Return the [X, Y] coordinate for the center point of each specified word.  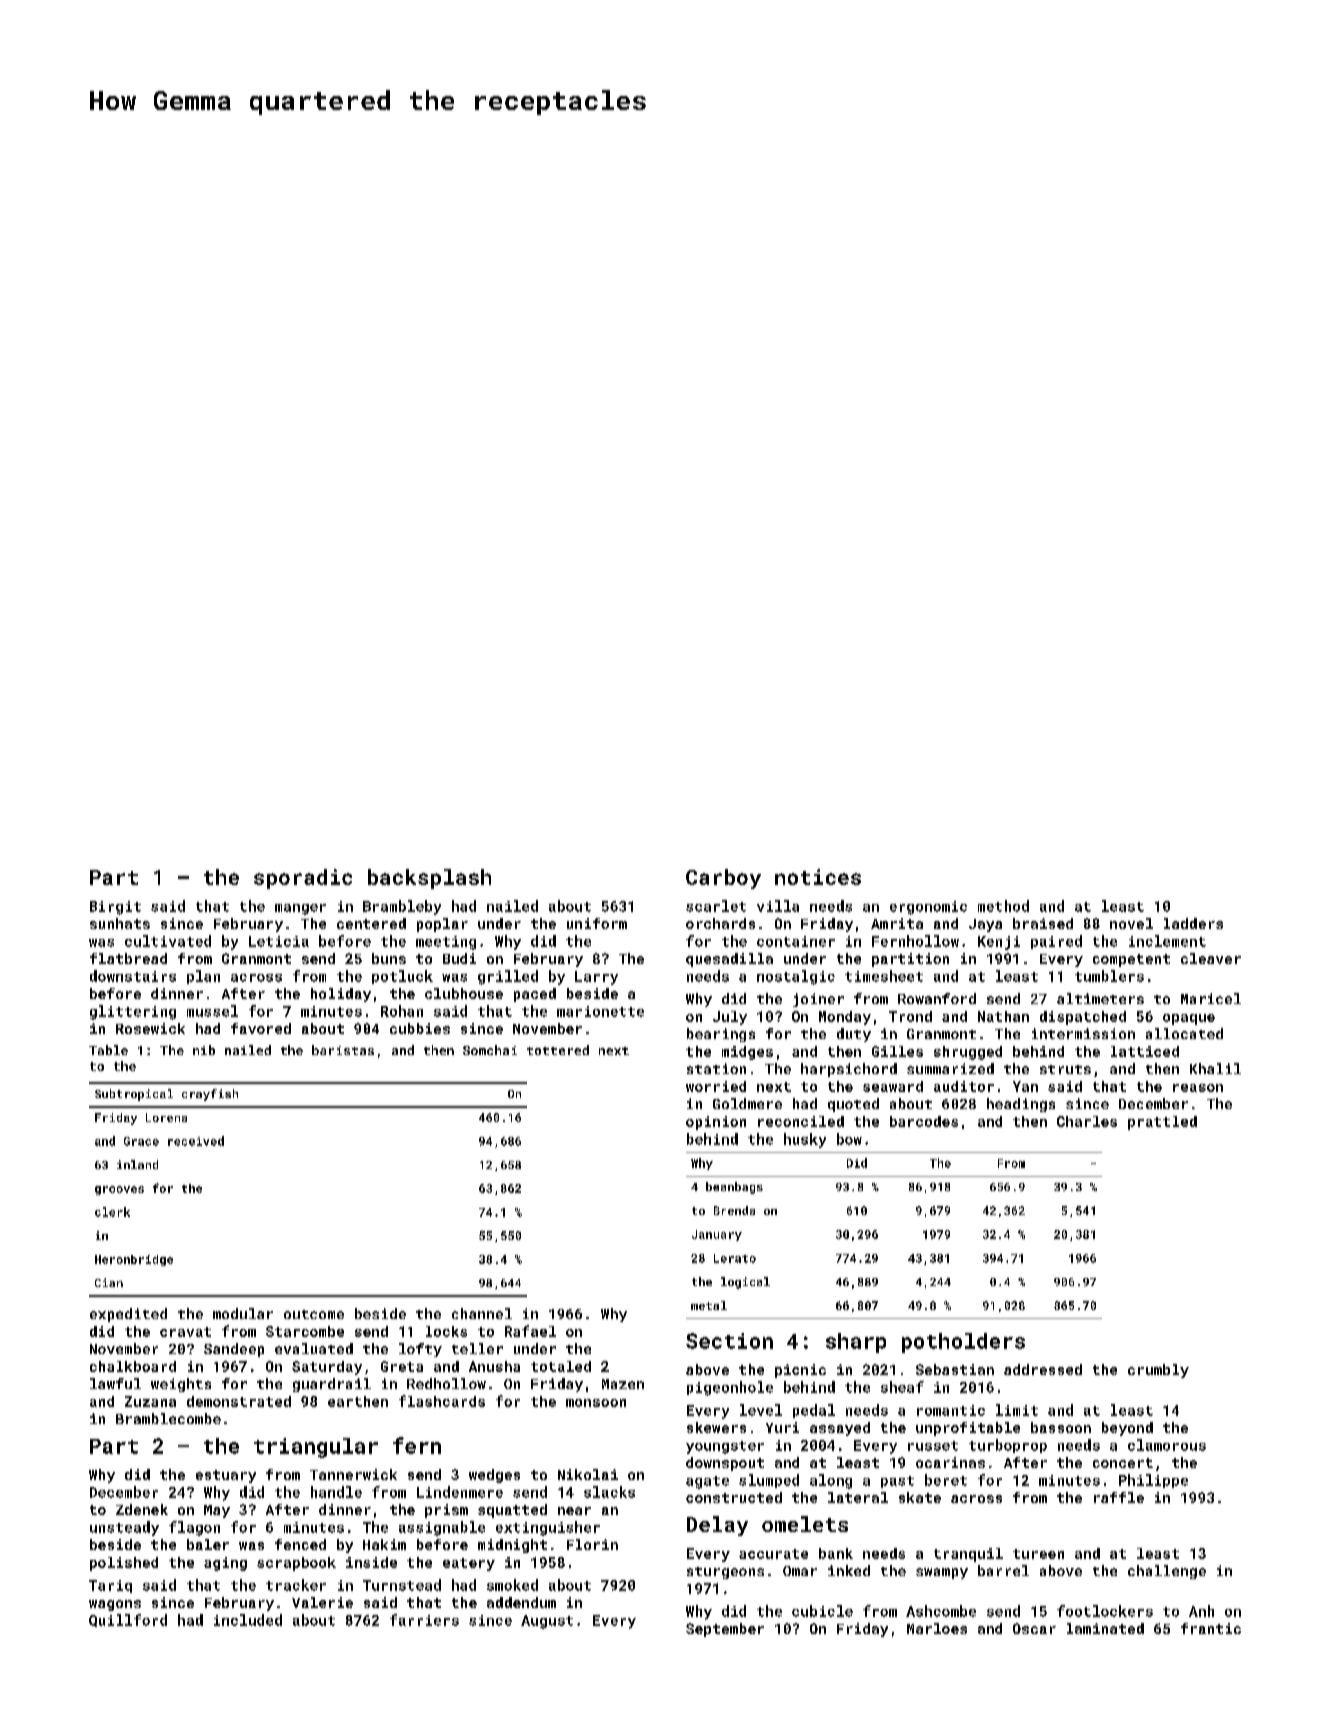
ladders [1193, 923]
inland [137, 1164]
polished [124, 1564]
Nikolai [588, 1474]
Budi [459, 958]
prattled [1162, 1123]
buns [389, 958]
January [717, 1235]
